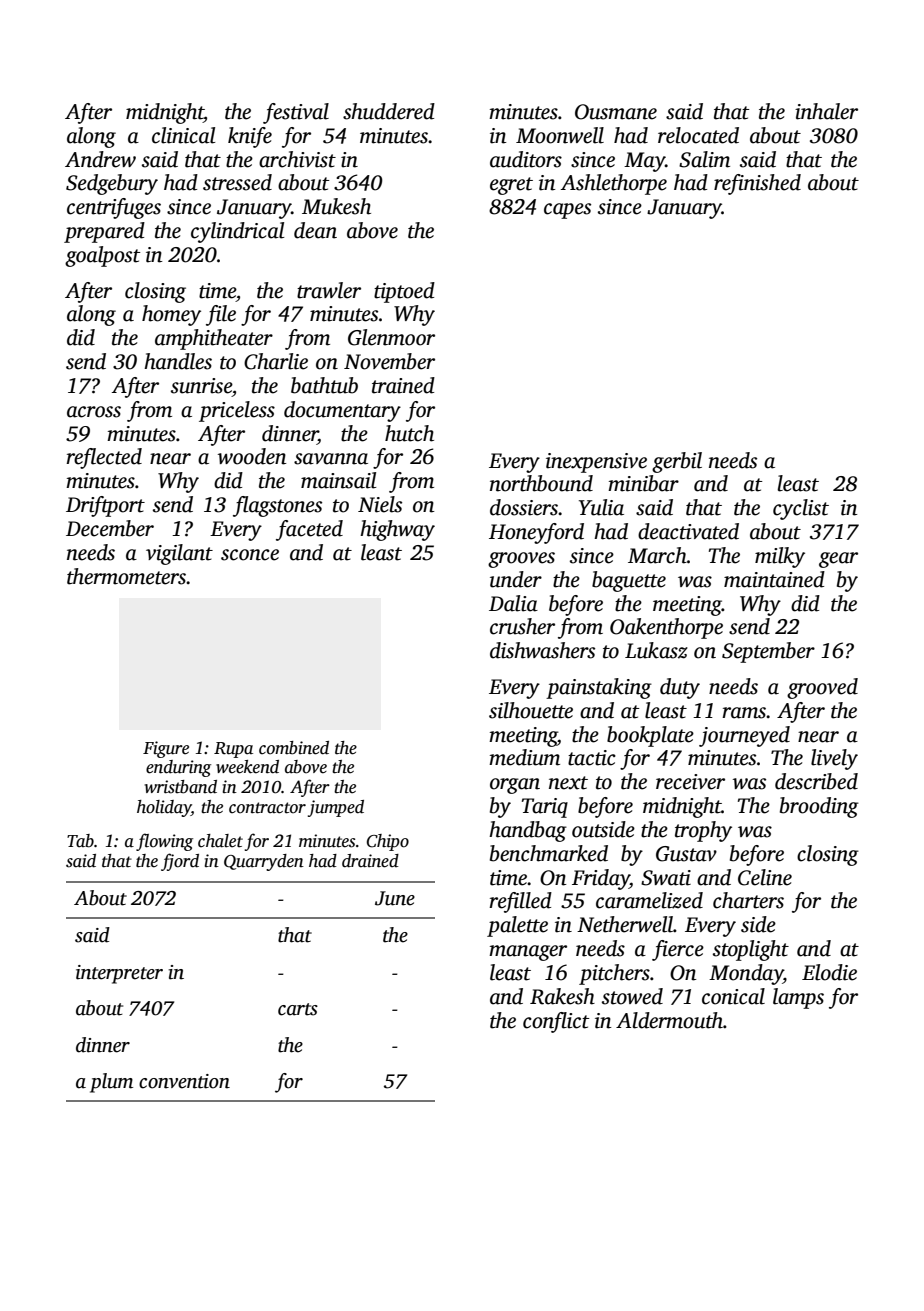 The height and width of the page is (1311, 924). Describe the element at coordinates (560, 135) in the page. I see `Moonwell` at that location.
